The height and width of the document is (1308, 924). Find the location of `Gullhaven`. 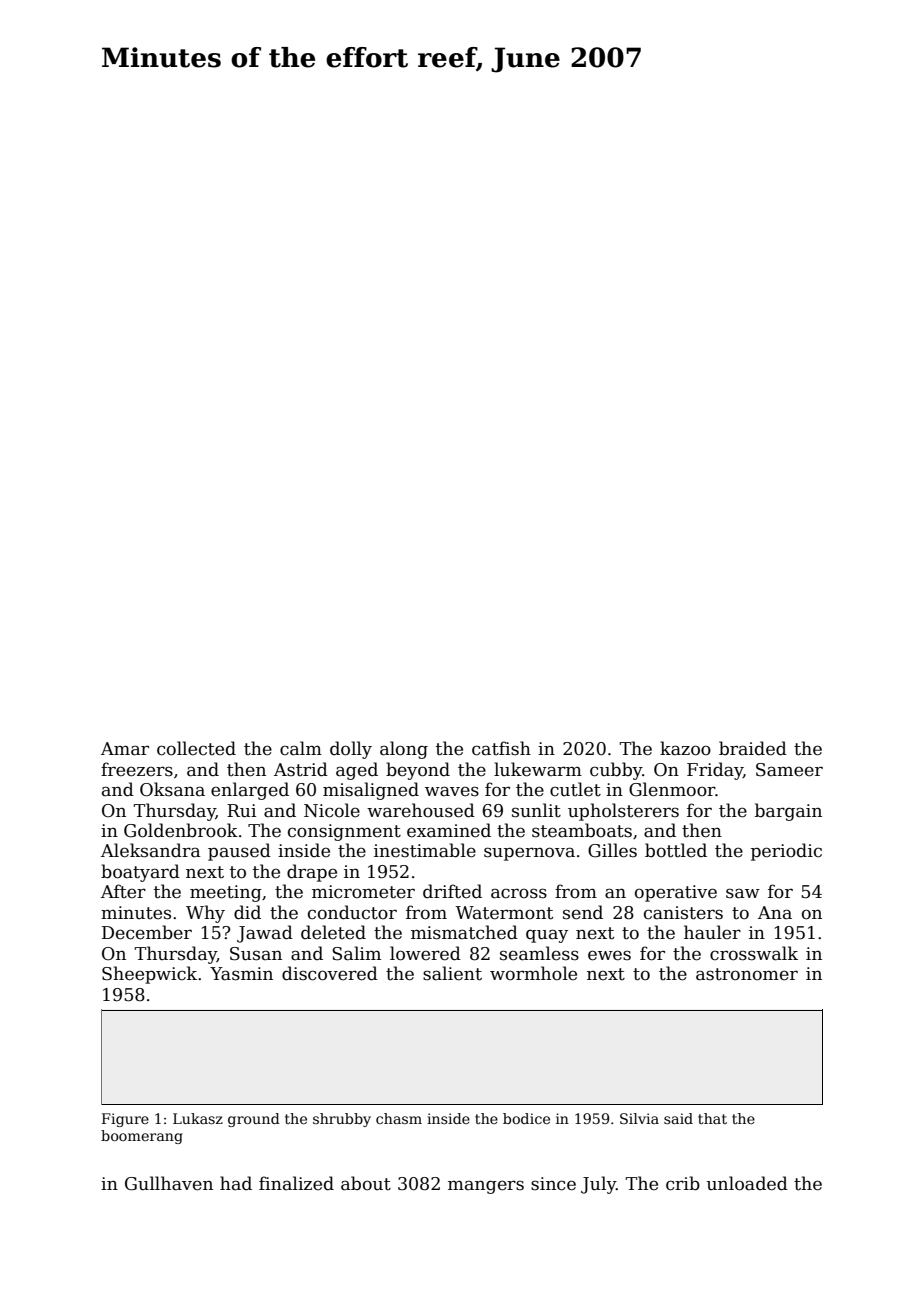

Gullhaven is located at coordinates (169, 1183).
